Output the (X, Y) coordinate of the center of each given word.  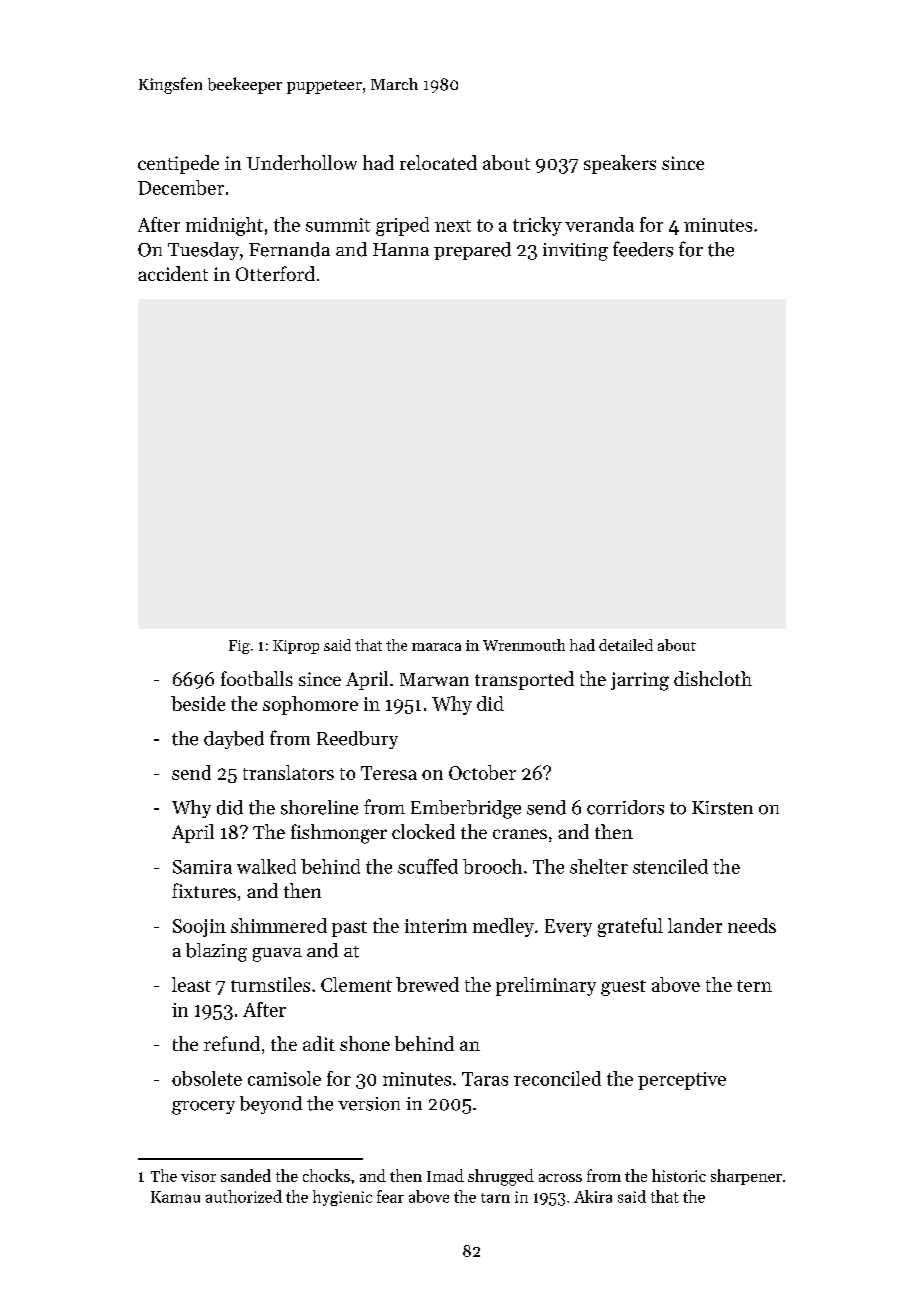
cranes (520, 834)
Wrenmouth (524, 645)
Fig (239, 647)
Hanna (401, 249)
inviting (575, 252)
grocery (203, 1108)
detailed (626, 645)
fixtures (204, 890)
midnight (224, 226)
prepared (472, 251)
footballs (257, 678)
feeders (643, 249)
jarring (640, 681)
